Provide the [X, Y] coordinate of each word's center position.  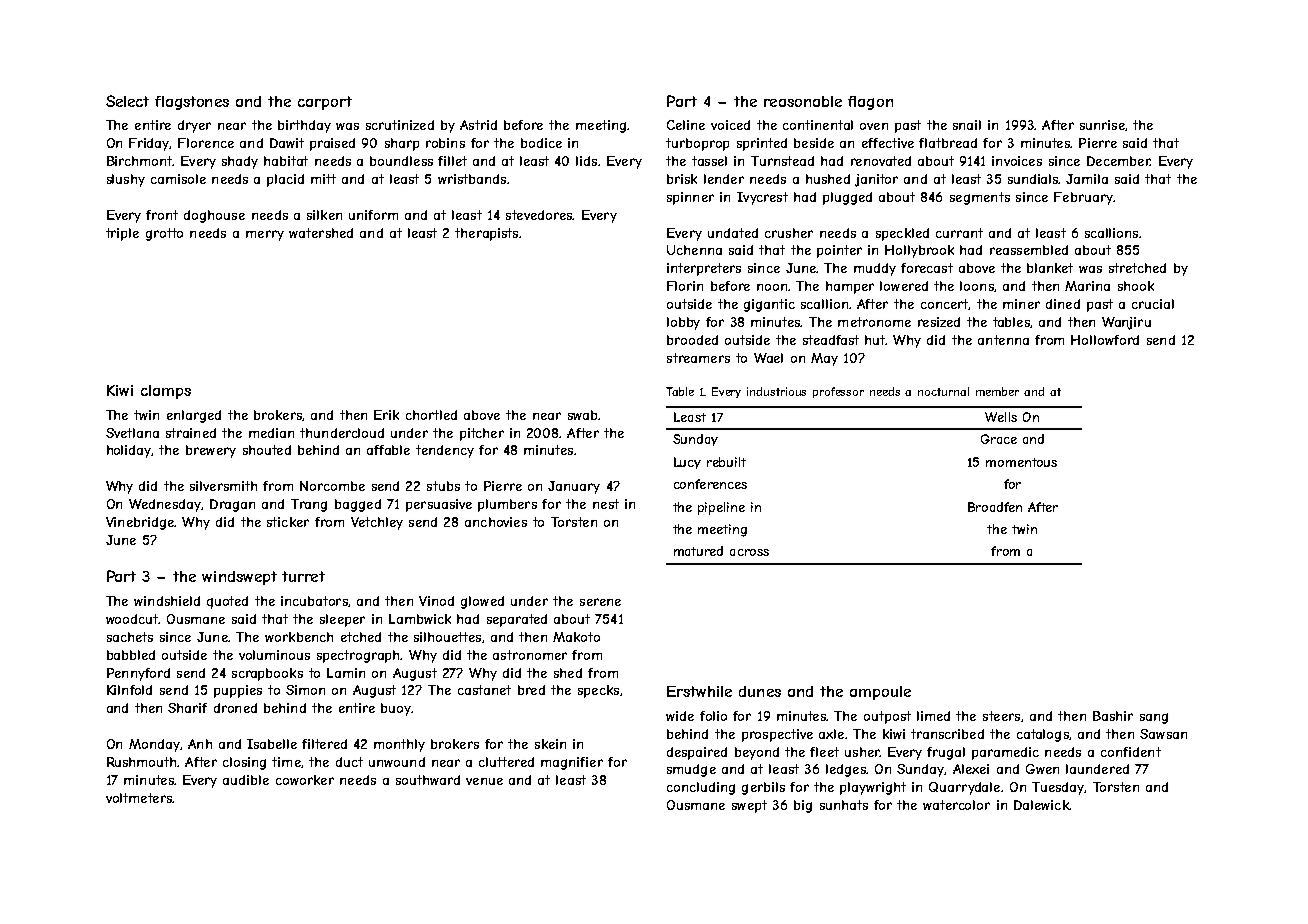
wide [680, 716]
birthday [304, 126]
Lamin [346, 673]
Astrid [478, 125]
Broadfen [995, 507]
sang [1154, 718]
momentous [1021, 462]
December [1118, 161]
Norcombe [332, 486]
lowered [904, 286]
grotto [164, 234]
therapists [486, 234]
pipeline [721, 508]
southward [428, 780]
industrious [776, 391]
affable [388, 450]
